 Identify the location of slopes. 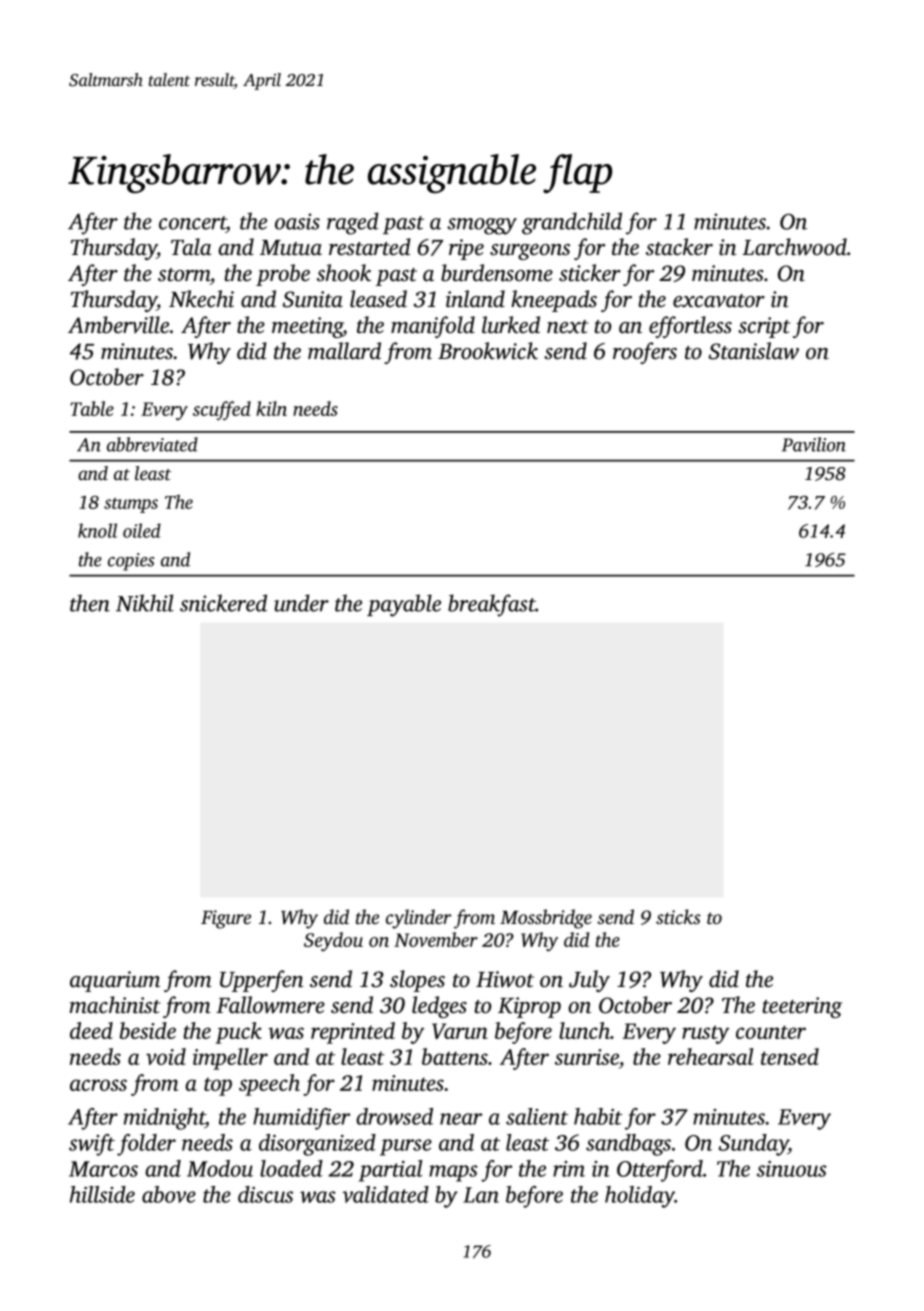
(417, 981).
